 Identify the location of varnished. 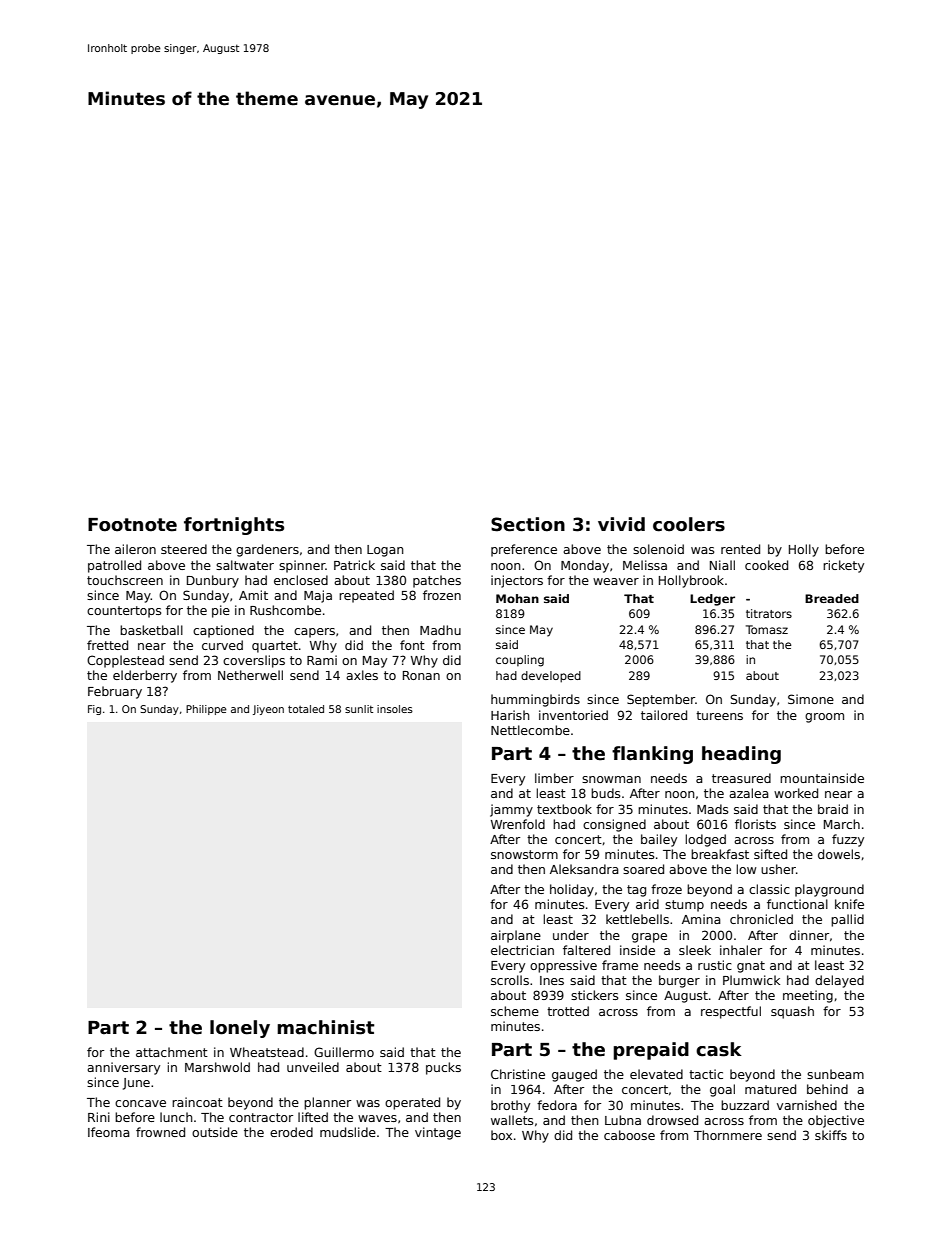
(807, 1105).
